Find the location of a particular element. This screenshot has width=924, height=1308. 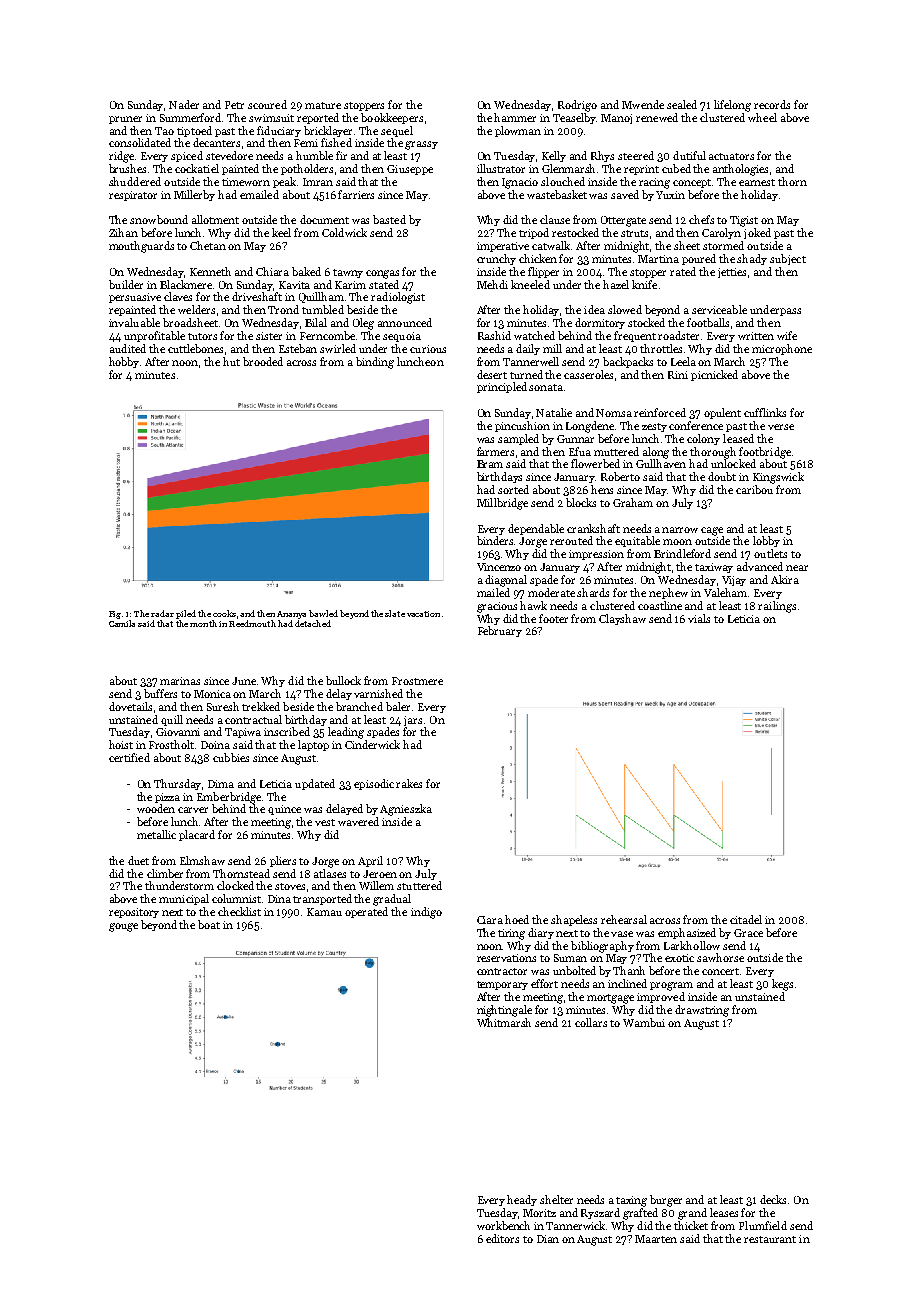

dutiful is located at coordinates (689, 155).
